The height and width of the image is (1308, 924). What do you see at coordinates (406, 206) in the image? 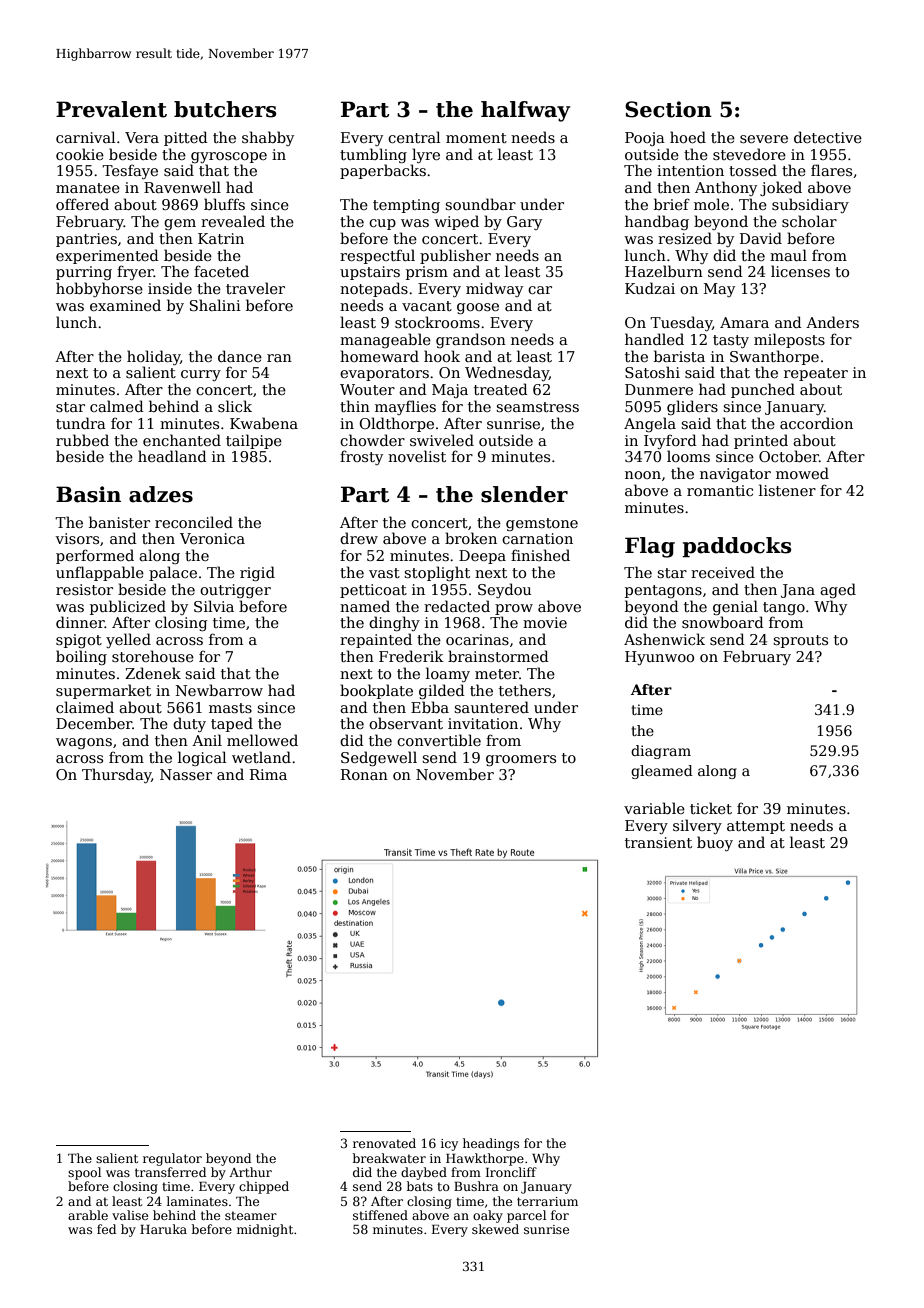
I see `tempting` at bounding box center [406, 206].
